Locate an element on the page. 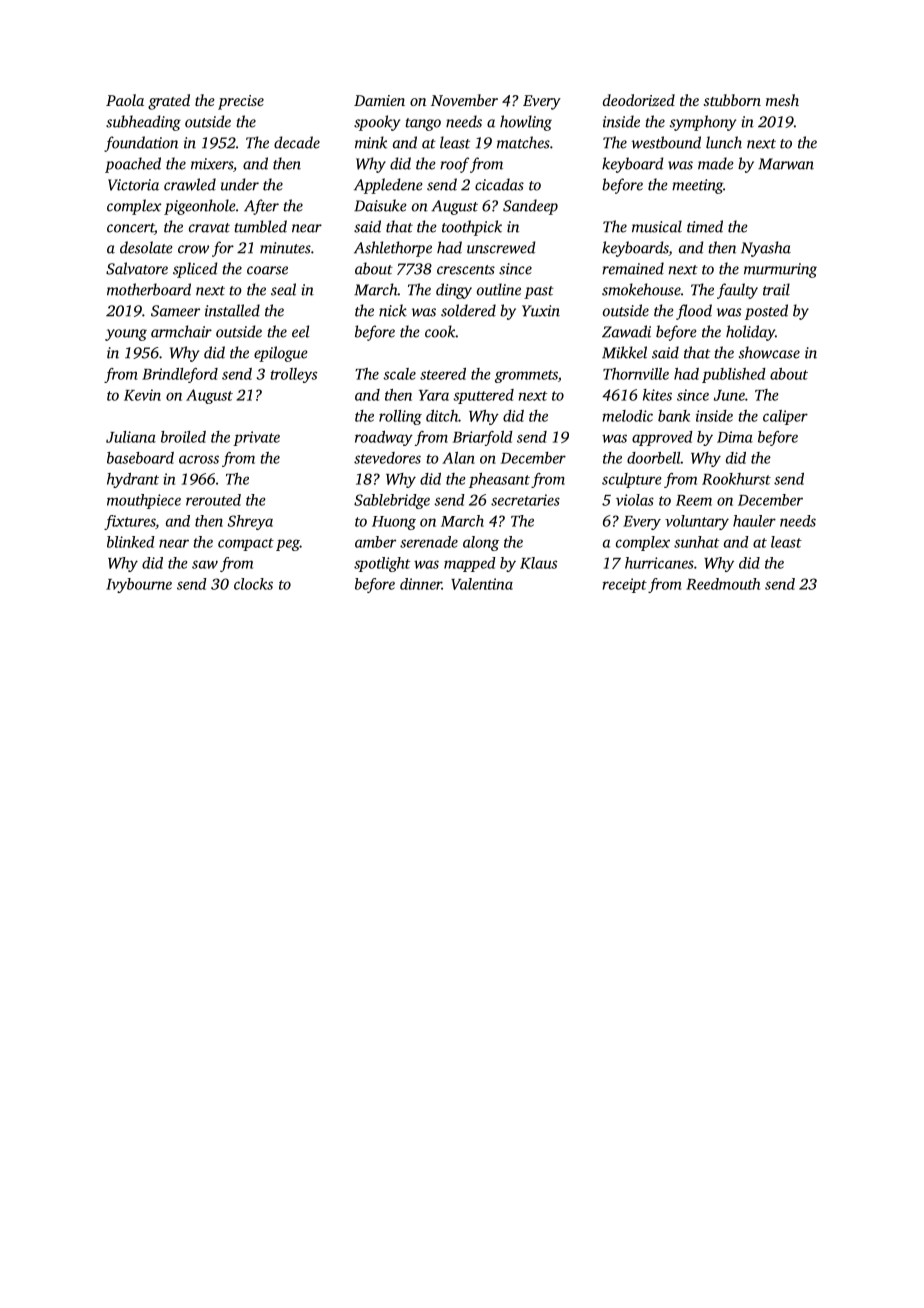 The width and height of the page is (924, 1308). unscrewed is located at coordinates (501, 247).
